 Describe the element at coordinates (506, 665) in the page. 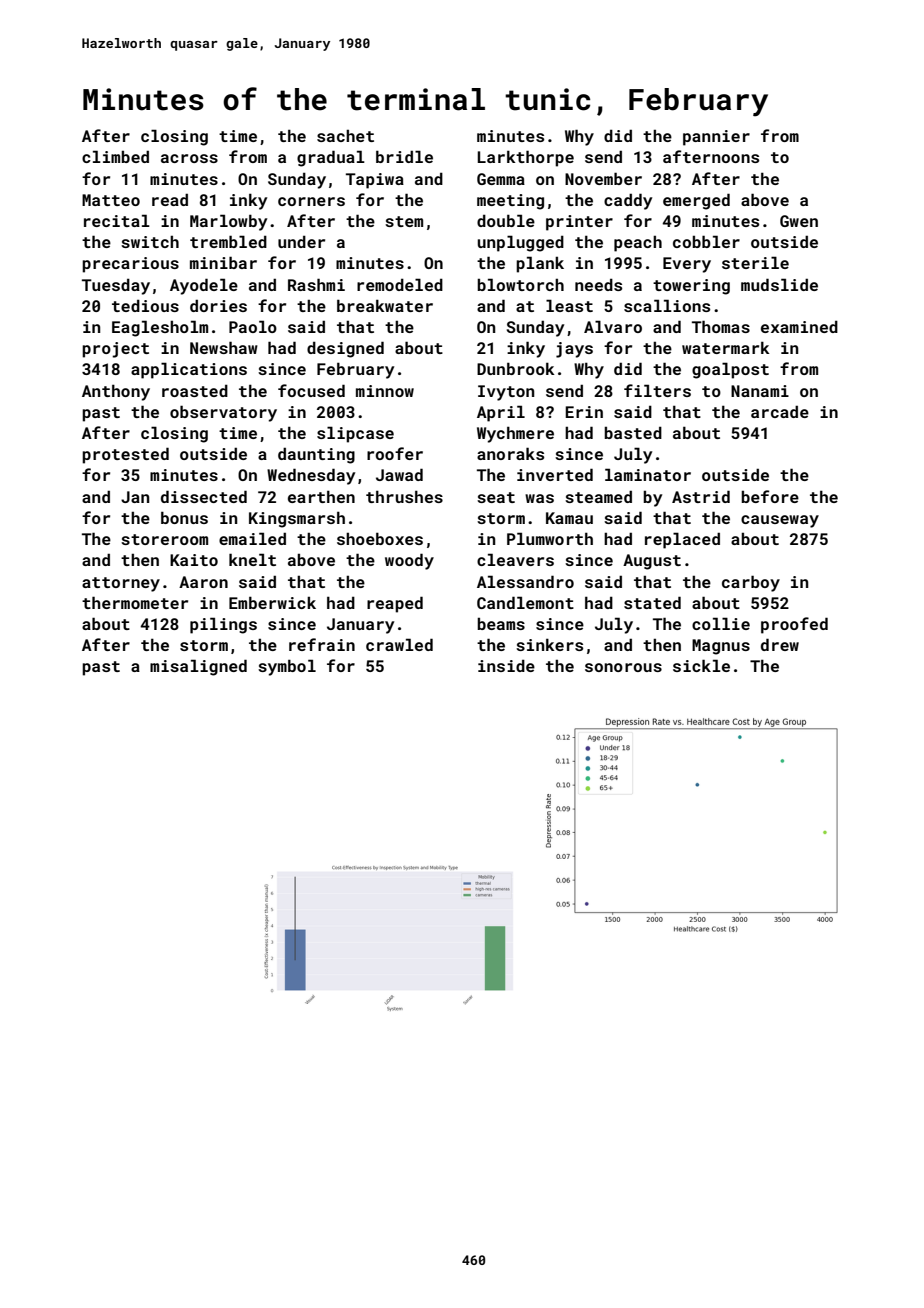

I see `inside` at that location.
